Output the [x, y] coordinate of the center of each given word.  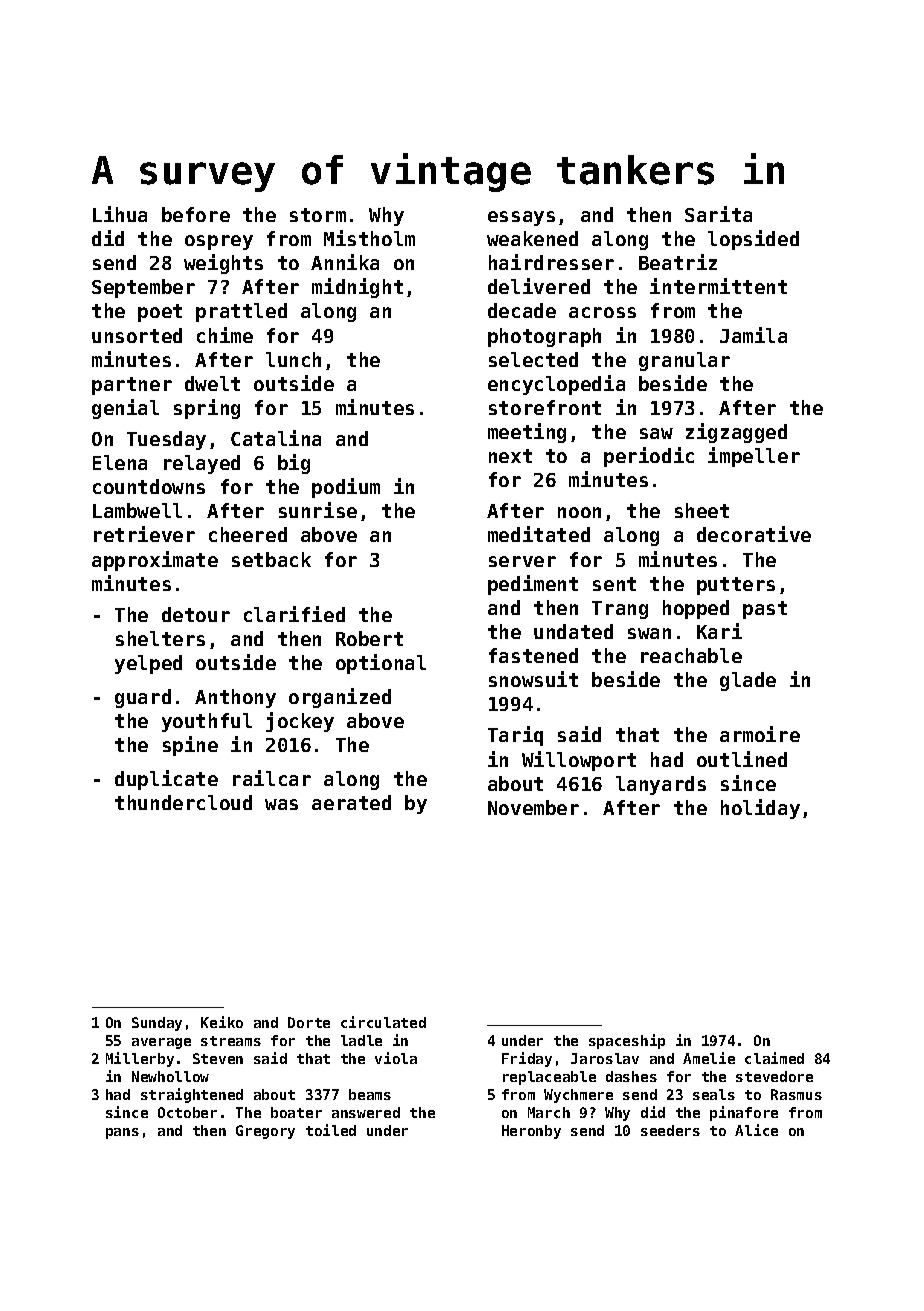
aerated [351, 802]
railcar [272, 778]
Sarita [718, 214]
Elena [120, 462]
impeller [754, 457]
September [143, 288]
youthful [207, 722]
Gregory [265, 1132]
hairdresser [551, 262]
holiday [760, 809]
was [281, 804]
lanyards [661, 785]
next [510, 456]
